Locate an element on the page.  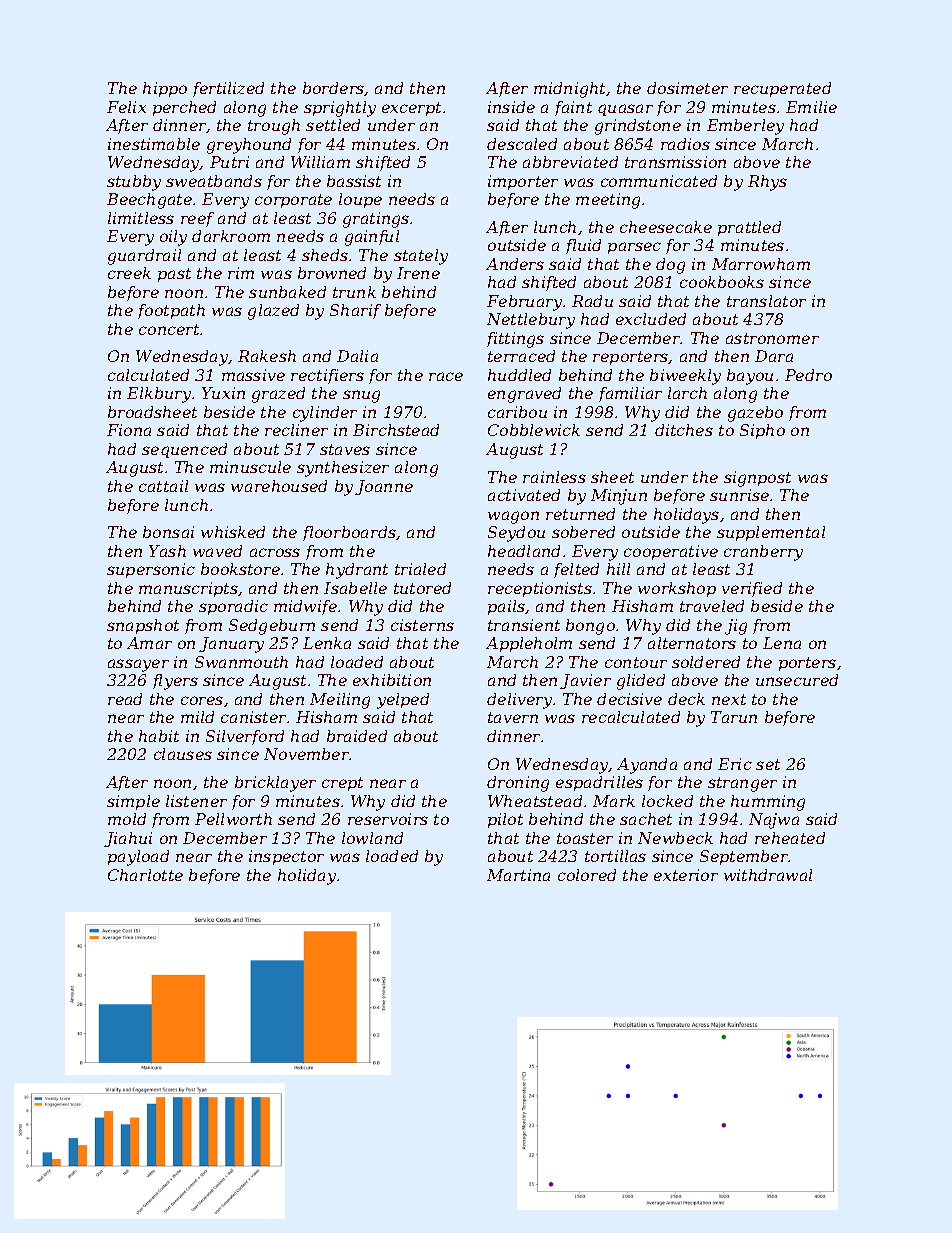
midnight is located at coordinates (569, 90).
